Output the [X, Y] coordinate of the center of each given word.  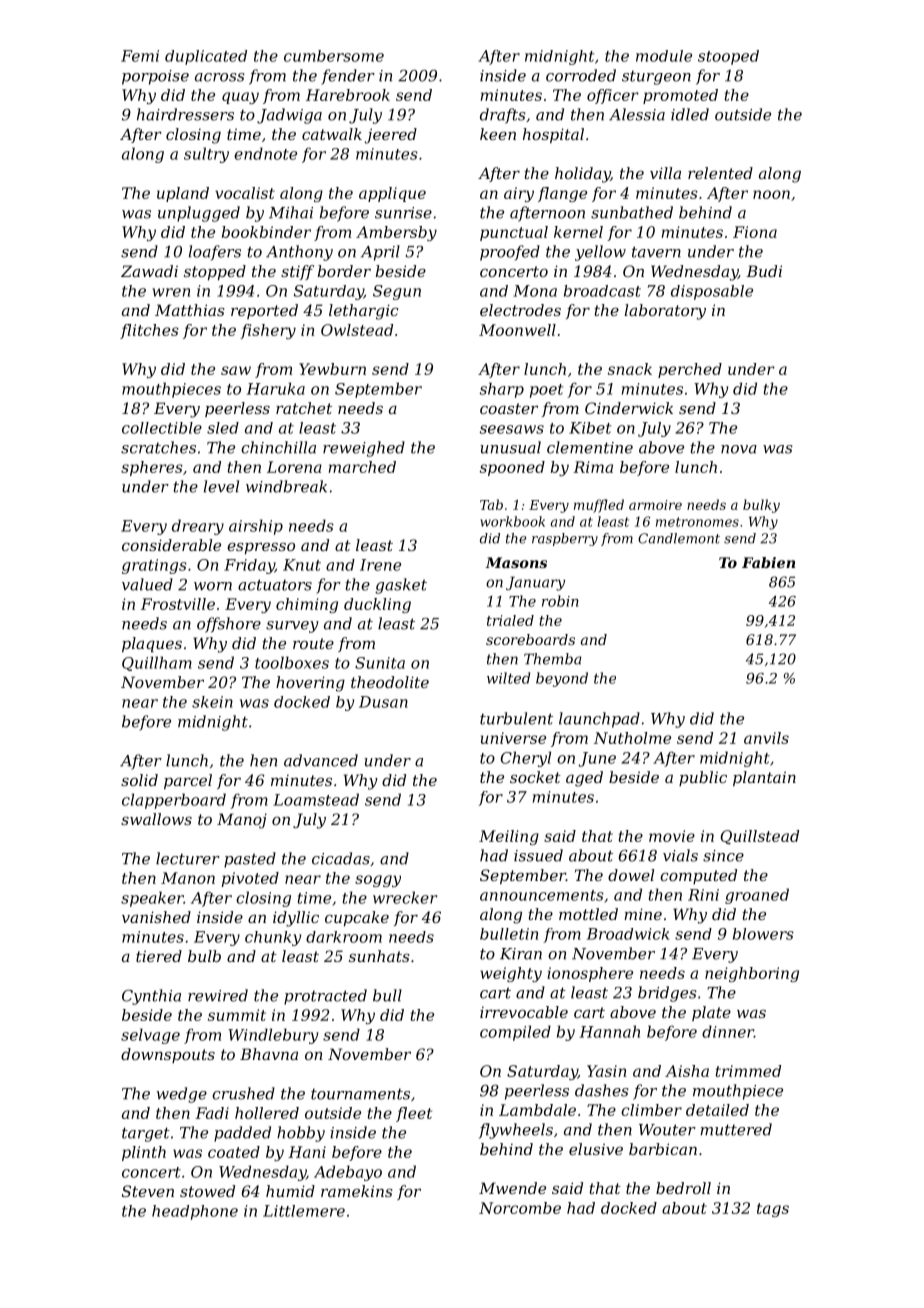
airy [519, 194]
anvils [766, 738]
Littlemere [304, 1211]
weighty [511, 974]
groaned [757, 896]
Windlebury [273, 1036]
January [535, 583]
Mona [535, 291]
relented [720, 173]
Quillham [157, 663]
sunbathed [632, 212]
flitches [149, 331]
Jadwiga [289, 116]
